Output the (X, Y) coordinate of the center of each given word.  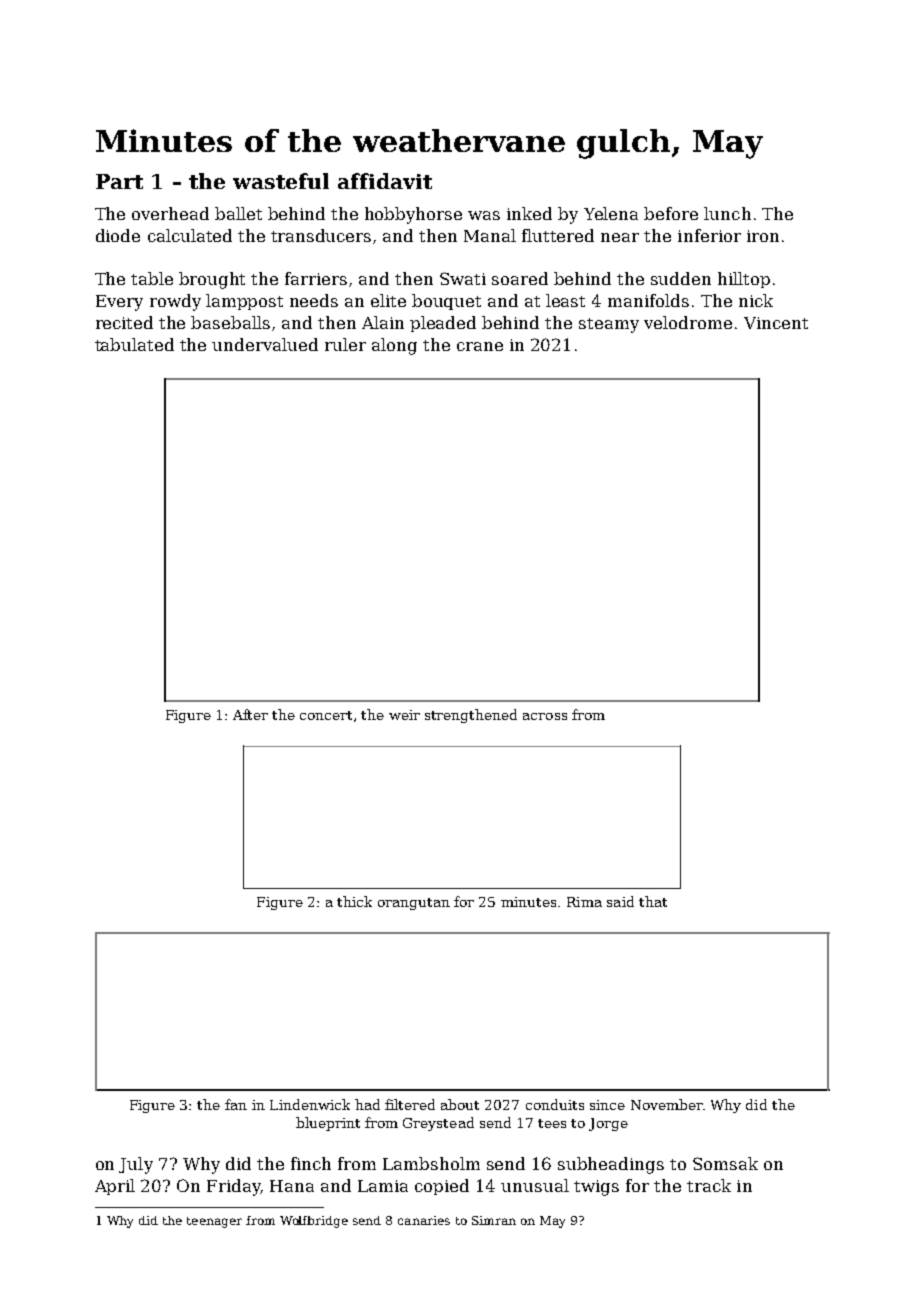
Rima (584, 902)
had (367, 1104)
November (667, 1104)
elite (388, 300)
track (709, 1185)
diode (118, 235)
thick (354, 901)
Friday (234, 1187)
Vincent (776, 323)
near (620, 237)
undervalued (265, 344)
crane (480, 346)
